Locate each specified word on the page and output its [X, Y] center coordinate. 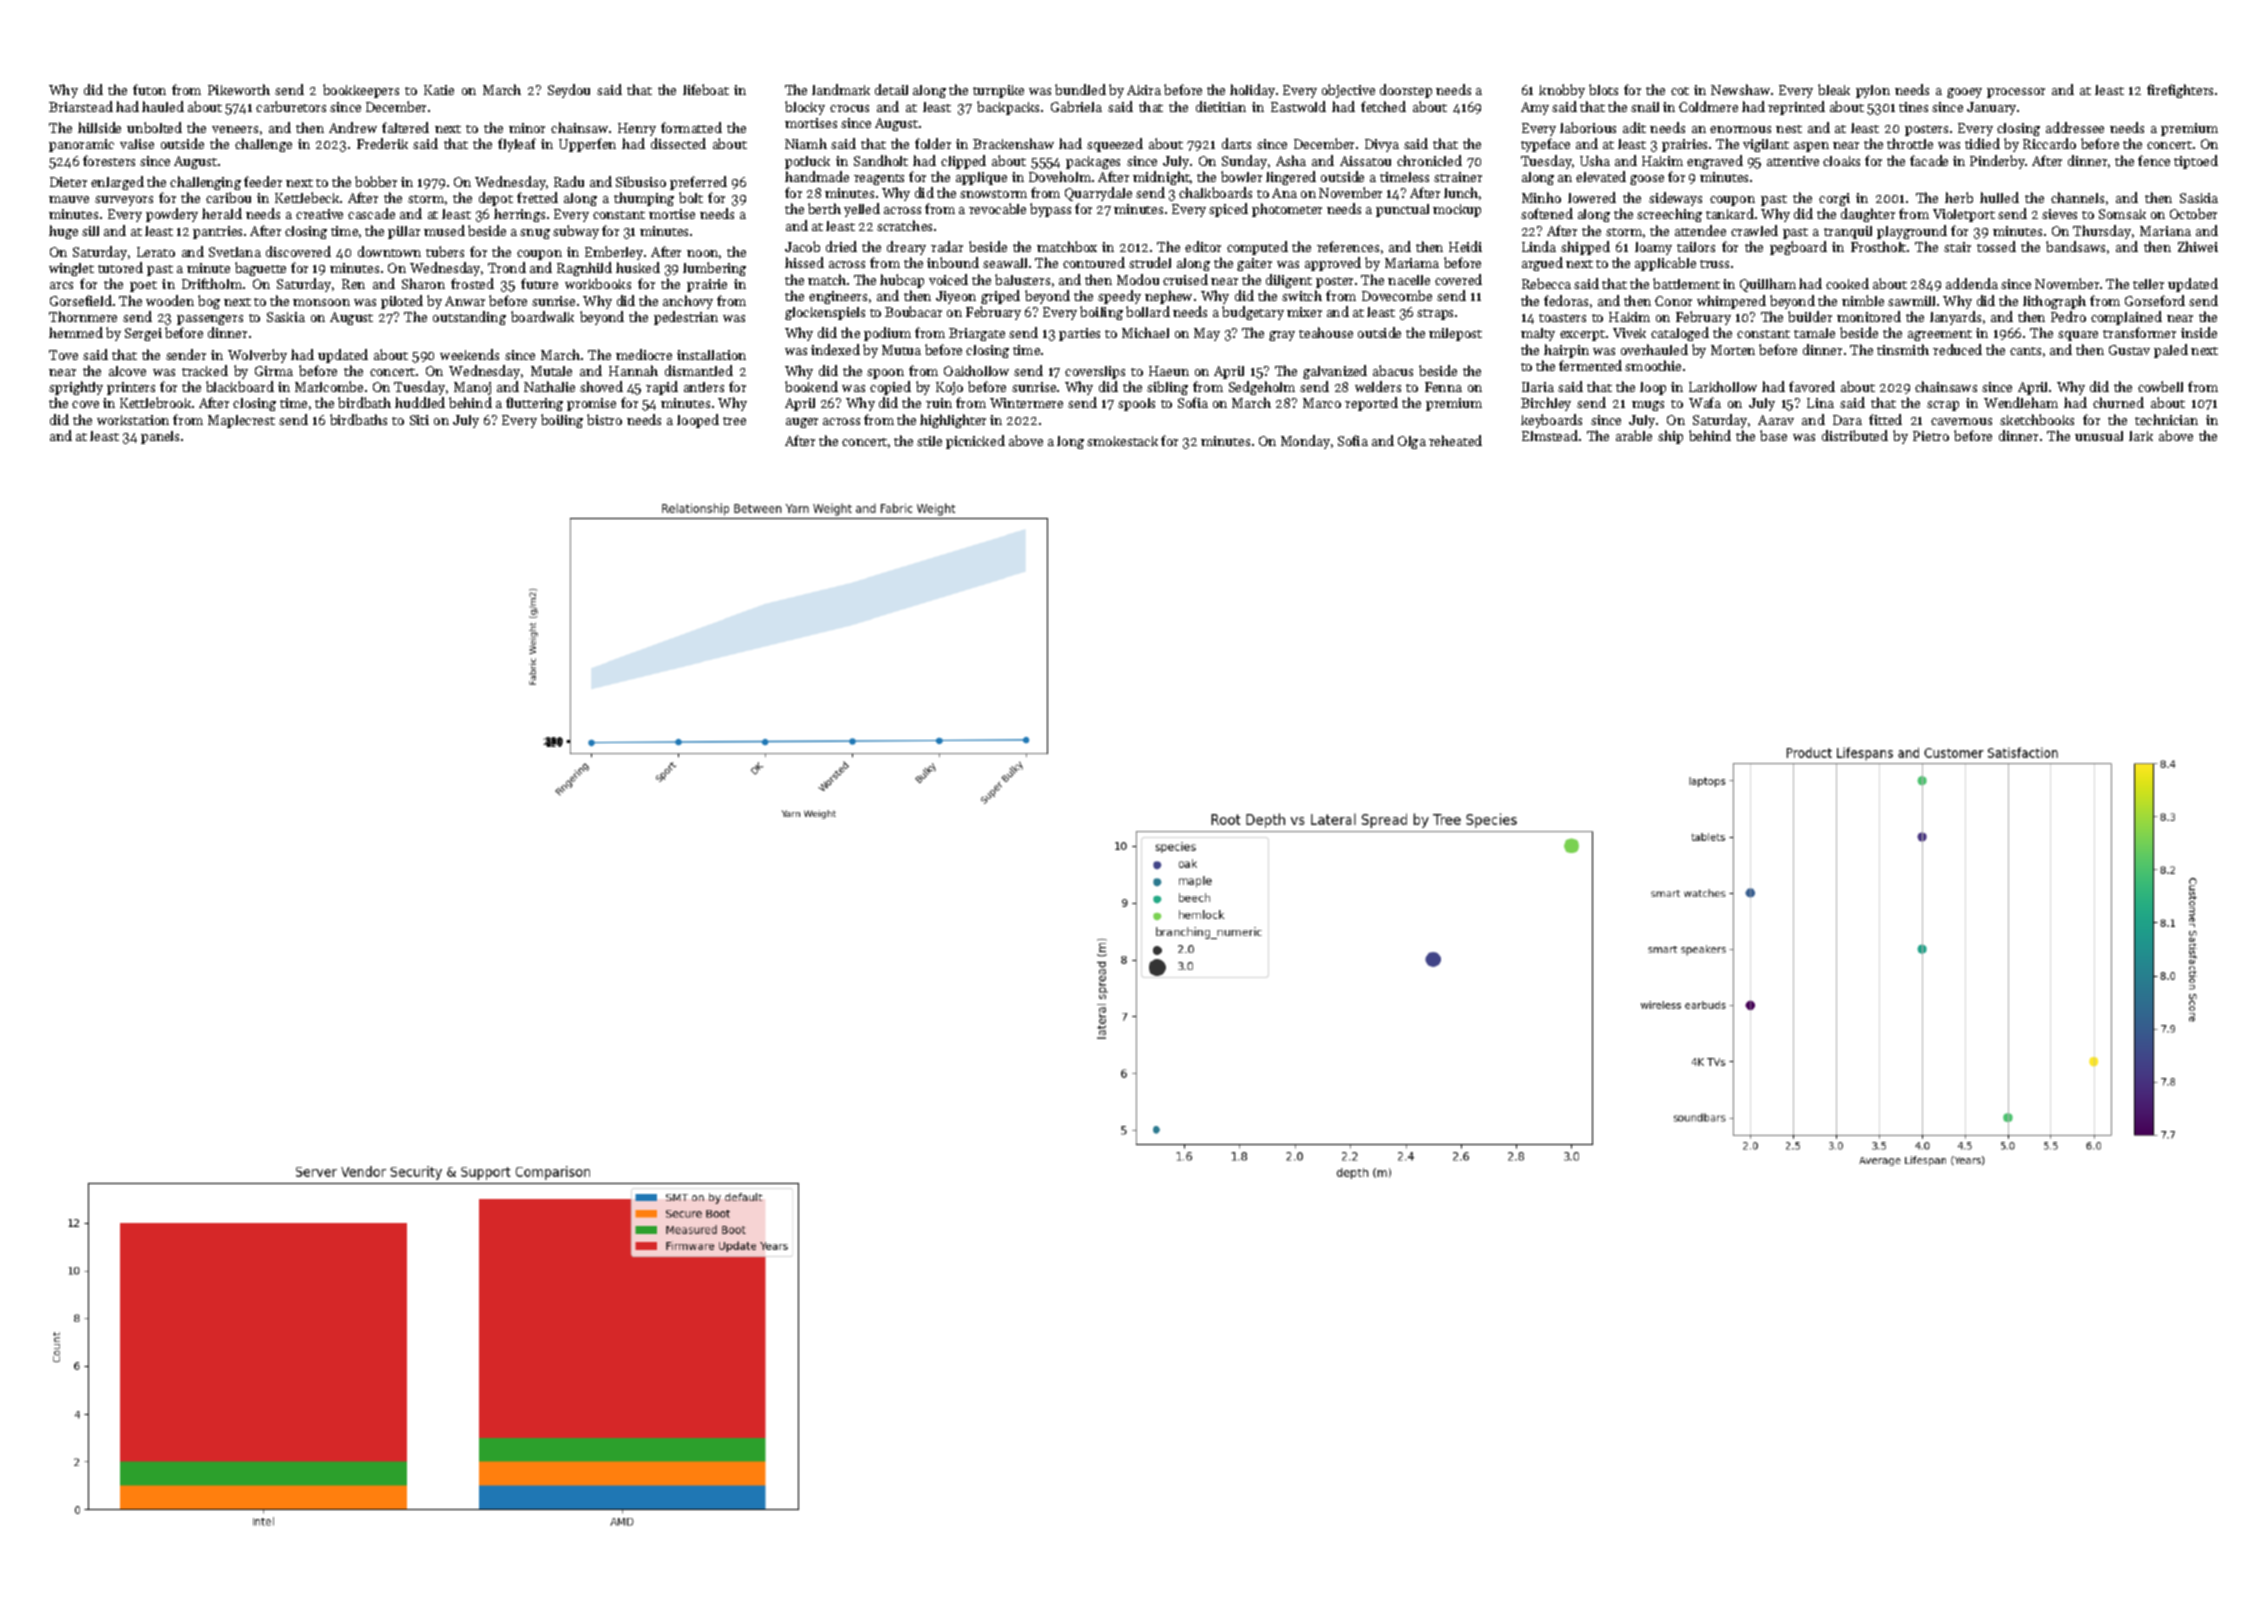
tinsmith [1903, 349]
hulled [1999, 197]
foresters [109, 160]
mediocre [644, 354]
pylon [1873, 91]
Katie [439, 90]
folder [933, 143]
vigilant [1766, 145]
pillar [404, 232]
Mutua [901, 350]
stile [929, 441]
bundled [1080, 89]
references [1348, 246]
